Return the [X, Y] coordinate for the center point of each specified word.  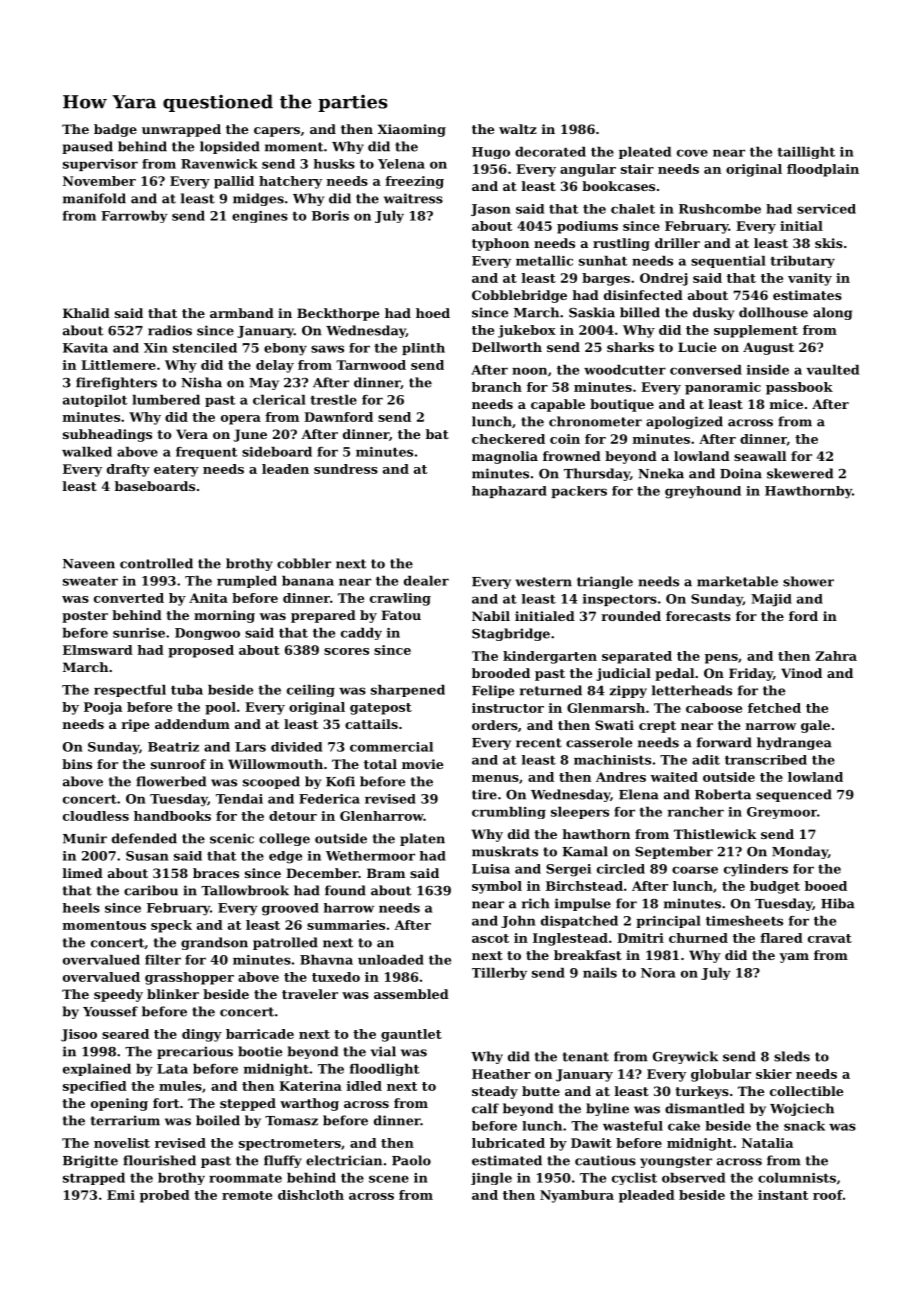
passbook [799, 388]
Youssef [110, 1011]
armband [242, 313]
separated [637, 657]
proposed [201, 651]
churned [698, 938]
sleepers [580, 813]
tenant [586, 1057]
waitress [413, 198]
